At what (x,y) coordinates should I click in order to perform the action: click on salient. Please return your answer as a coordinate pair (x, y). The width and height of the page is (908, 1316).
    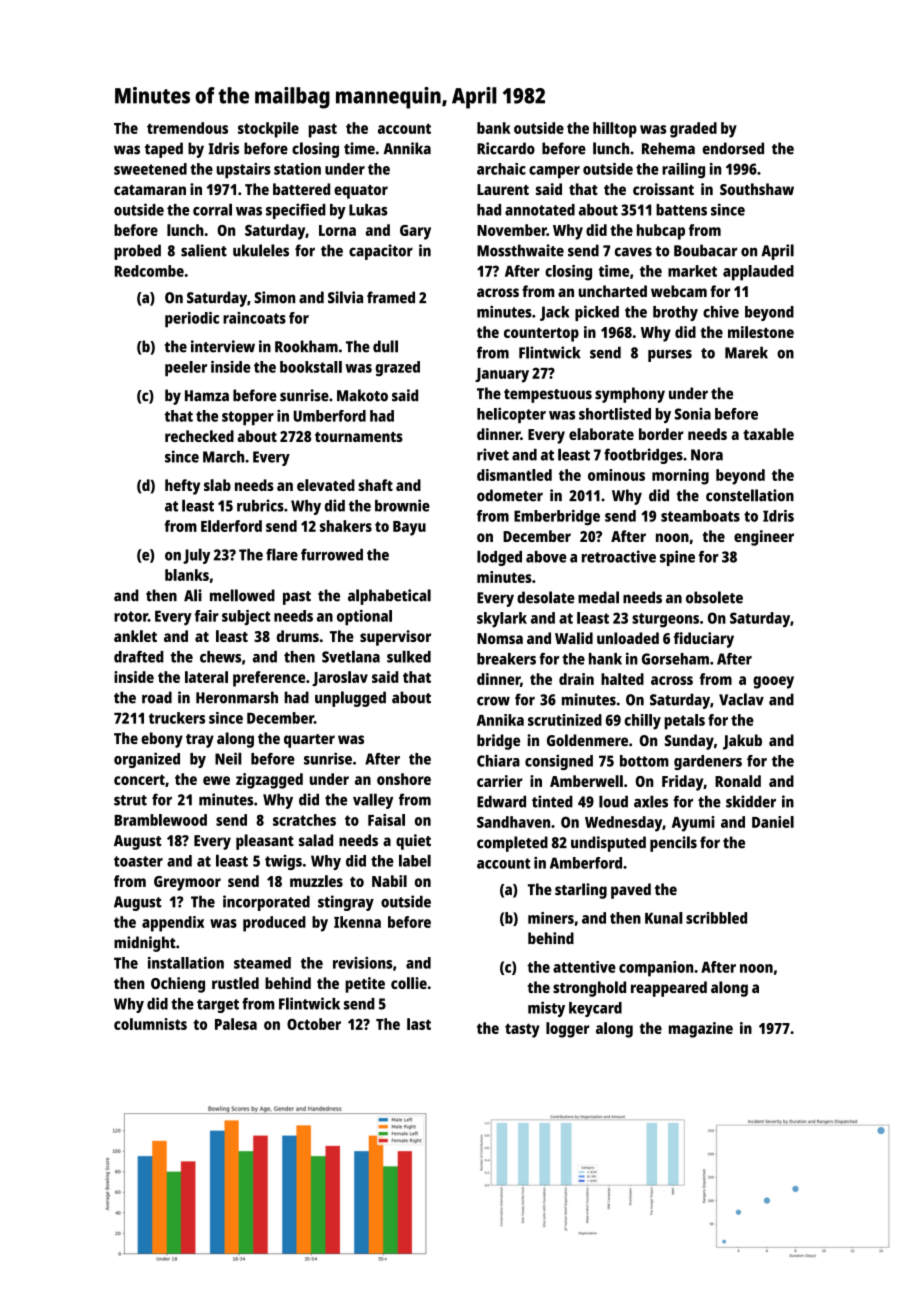
    Looking at the image, I should click on (204, 250).
